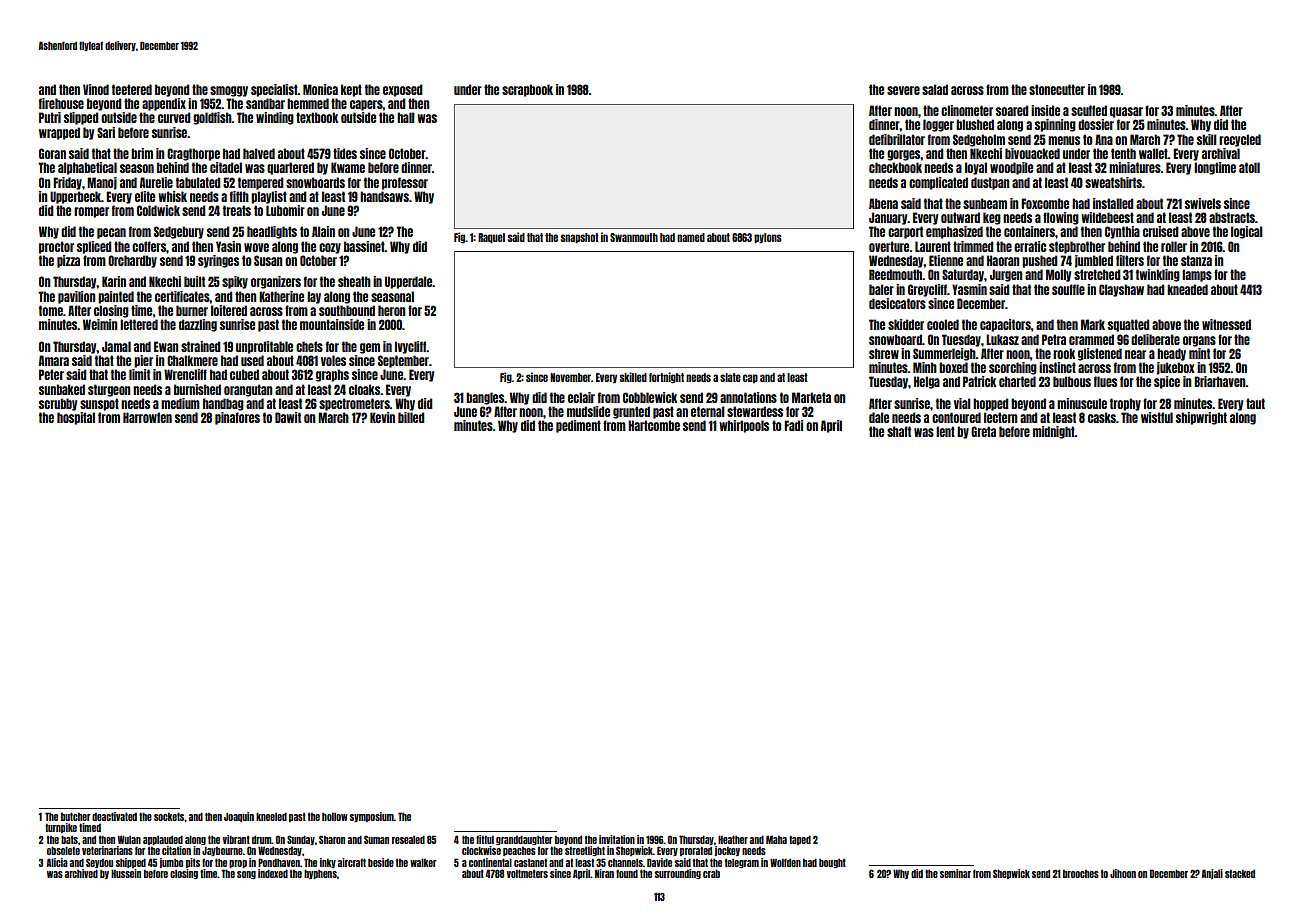 This screenshot has height=924, width=1308. Describe the element at coordinates (903, 90) in the screenshot. I see `severe` at that location.
